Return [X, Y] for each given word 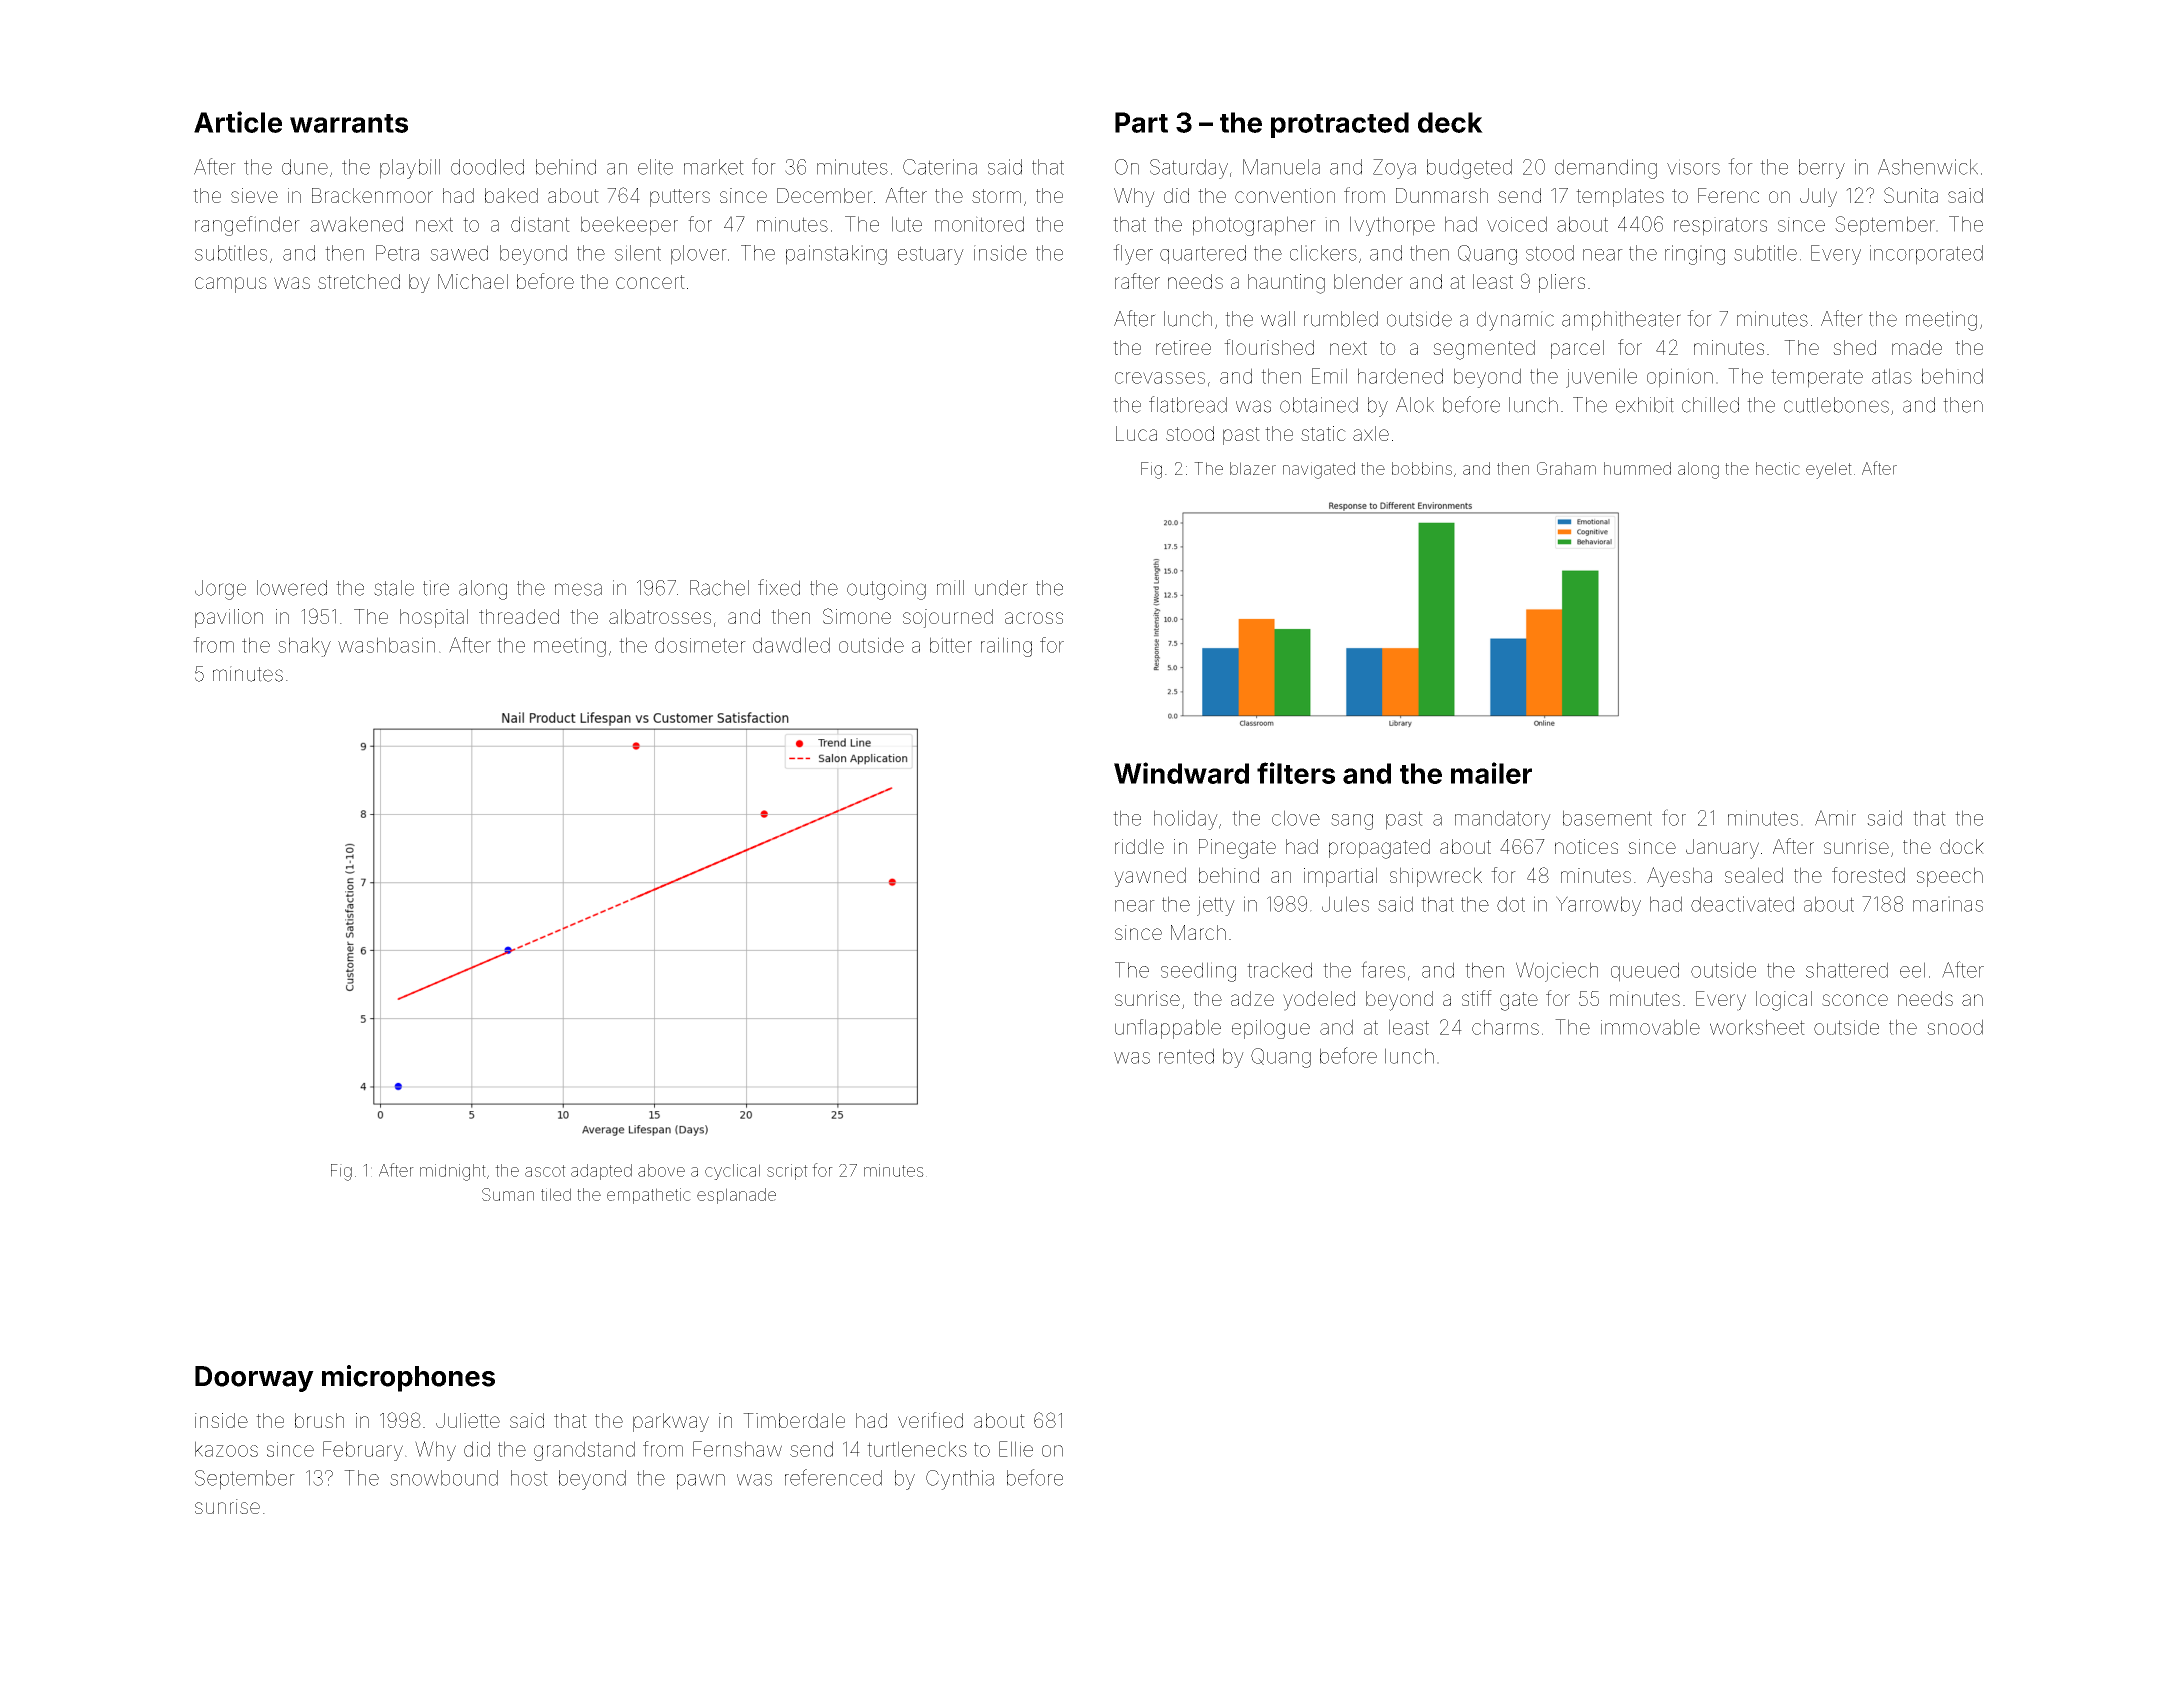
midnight [453, 1172]
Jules [1345, 904]
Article [238, 122]
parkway [671, 1422]
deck [1450, 122]
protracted [1340, 125]
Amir [1835, 818]
